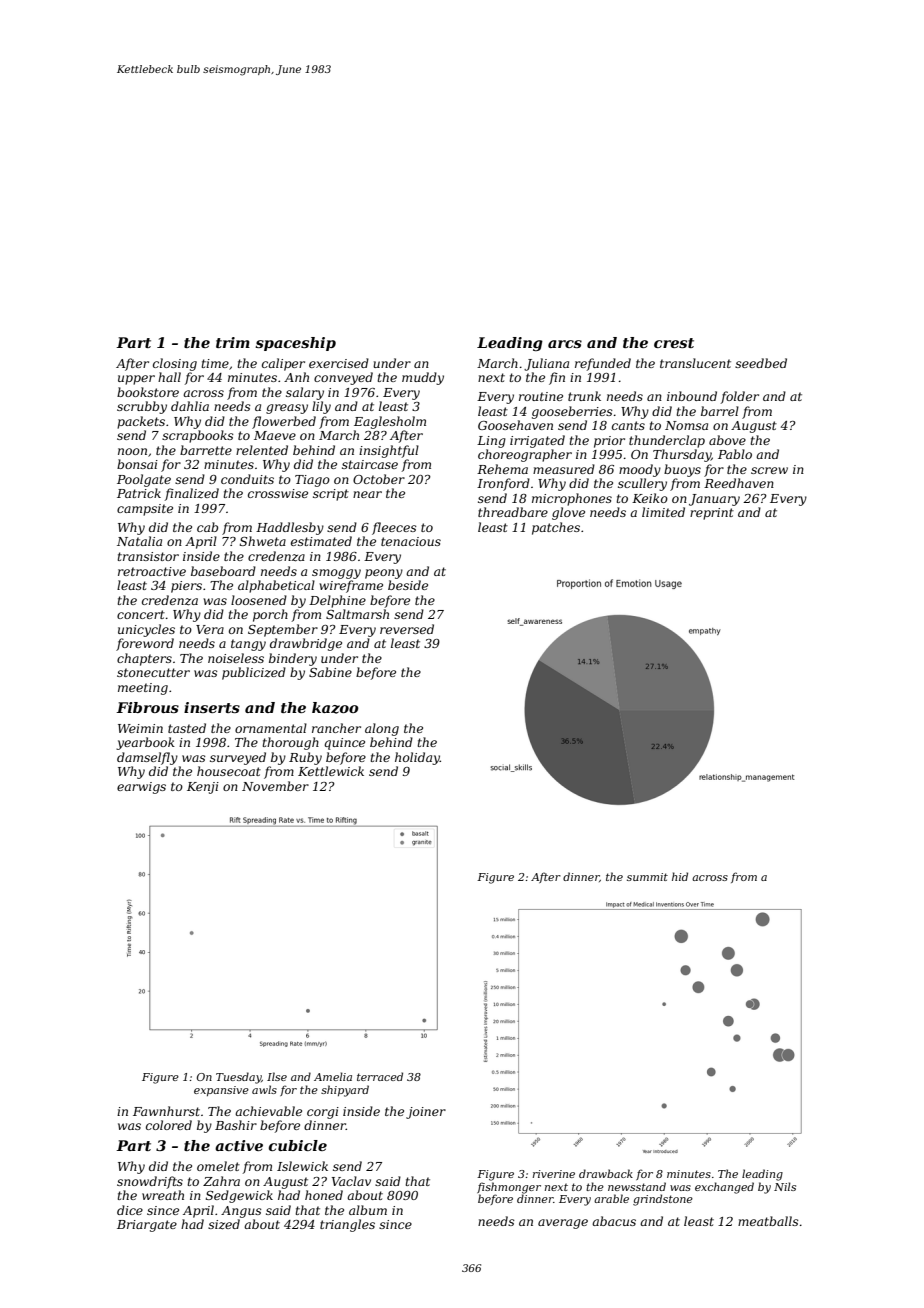  What do you see at coordinates (727, 440) in the screenshot?
I see `above` at bounding box center [727, 440].
